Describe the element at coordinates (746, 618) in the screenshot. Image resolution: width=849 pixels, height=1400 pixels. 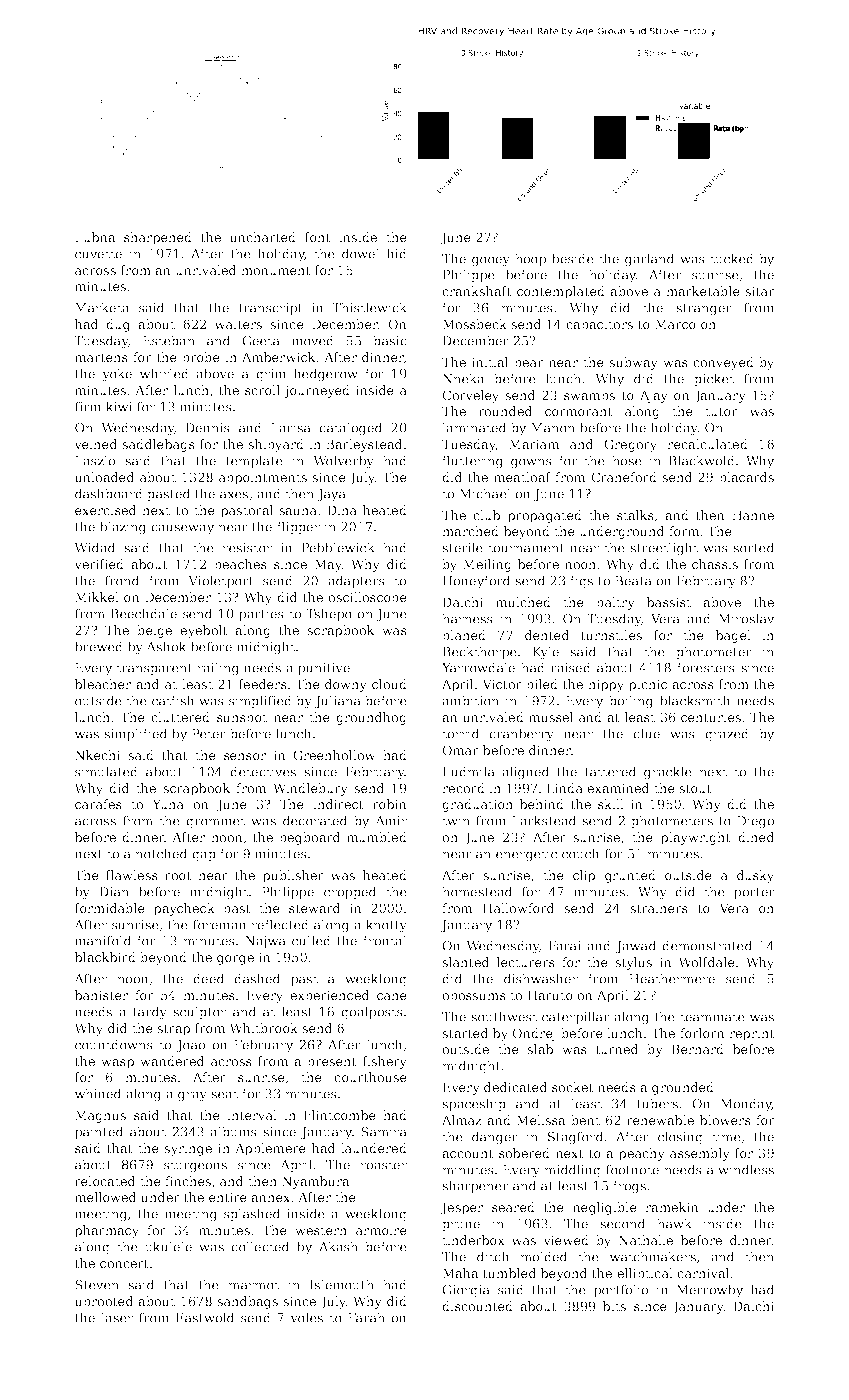
I see `Miroslav` at that location.
